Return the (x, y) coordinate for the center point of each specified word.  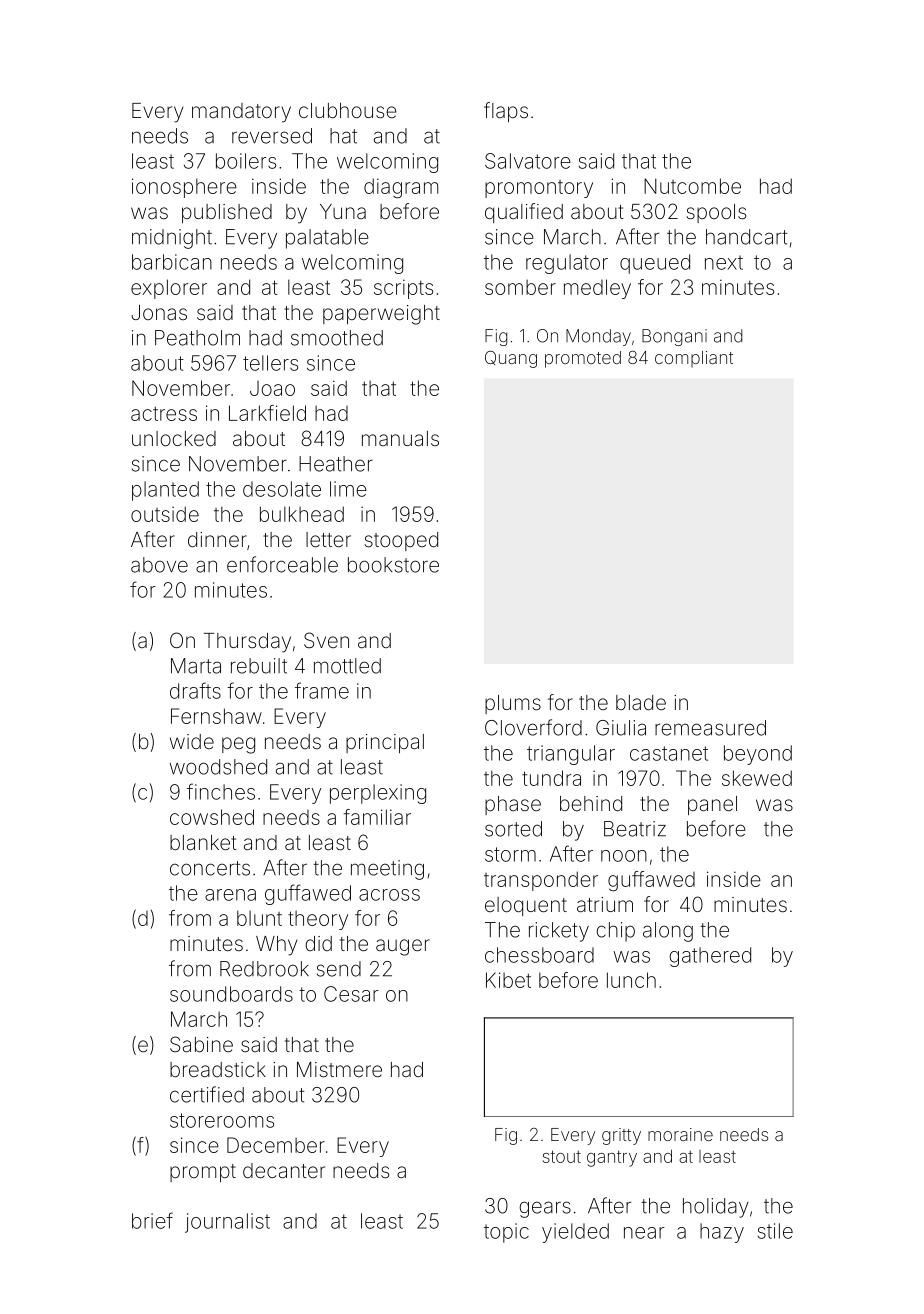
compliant (694, 359)
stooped (401, 541)
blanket (203, 842)
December (276, 1145)
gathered (710, 957)
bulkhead (302, 514)
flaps (506, 112)
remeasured (710, 728)
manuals (400, 438)
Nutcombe (692, 186)
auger (403, 947)
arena (230, 895)
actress (164, 413)
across (389, 895)
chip (615, 932)
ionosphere (184, 188)
